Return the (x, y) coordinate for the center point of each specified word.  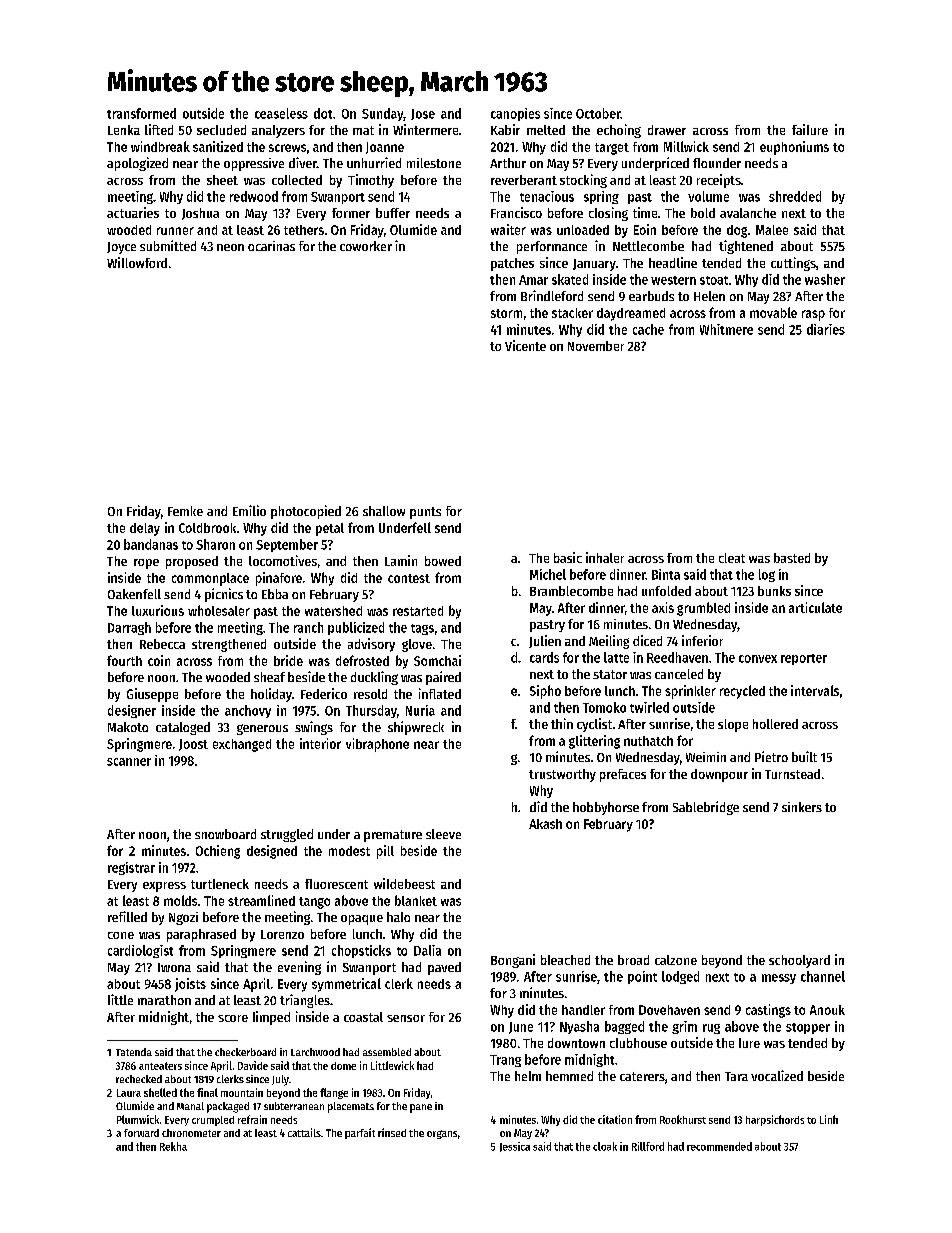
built (804, 756)
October (598, 113)
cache (648, 329)
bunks (774, 591)
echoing (619, 131)
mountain (242, 1092)
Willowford (137, 262)
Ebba (275, 594)
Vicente (525, 345)
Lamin (401, 560)
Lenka (124, 130)
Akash (545, 824)
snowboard (225, 834)
